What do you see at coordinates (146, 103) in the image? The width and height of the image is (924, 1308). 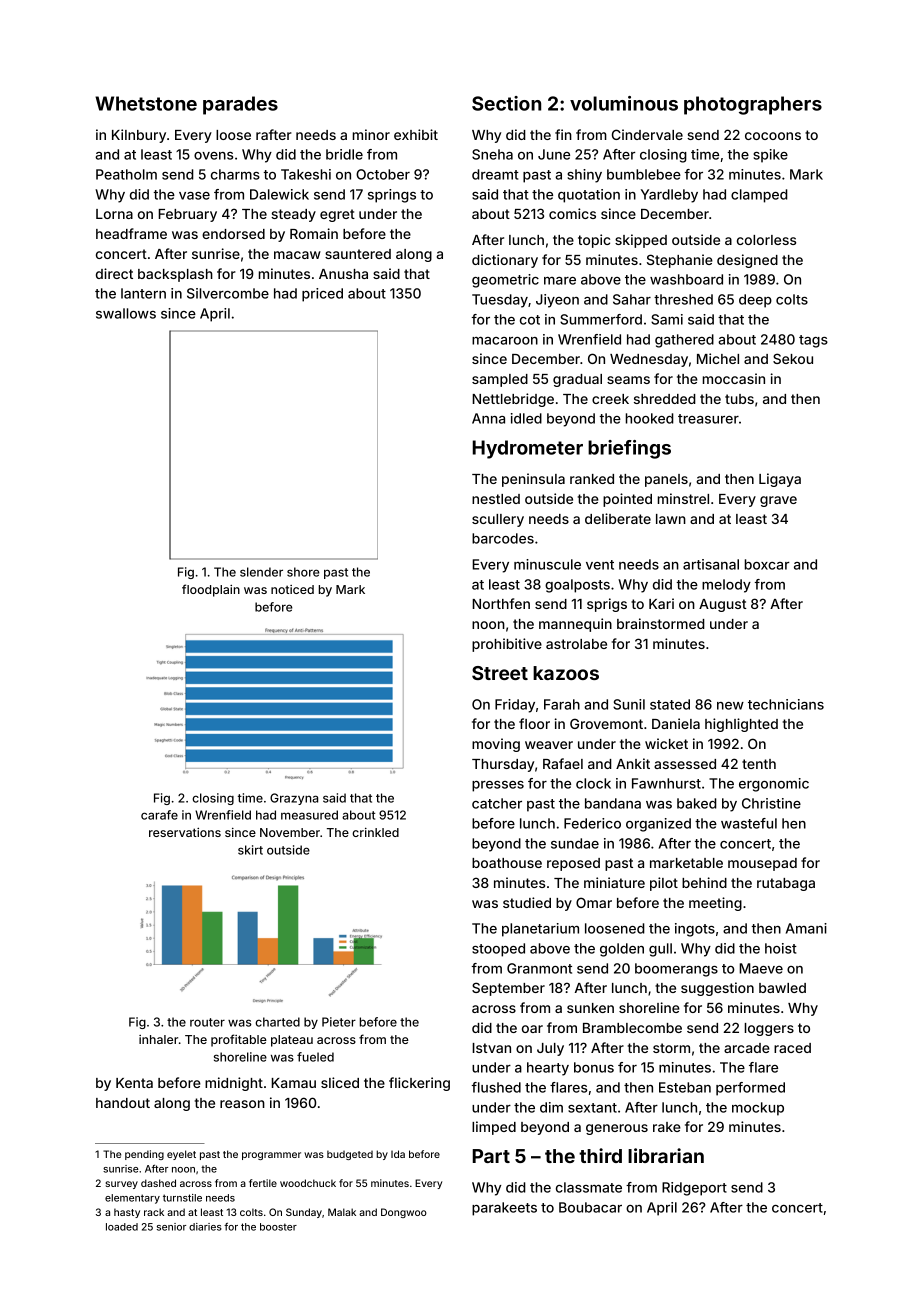 I see `Whetstone` at bounding box center [146, 103].
